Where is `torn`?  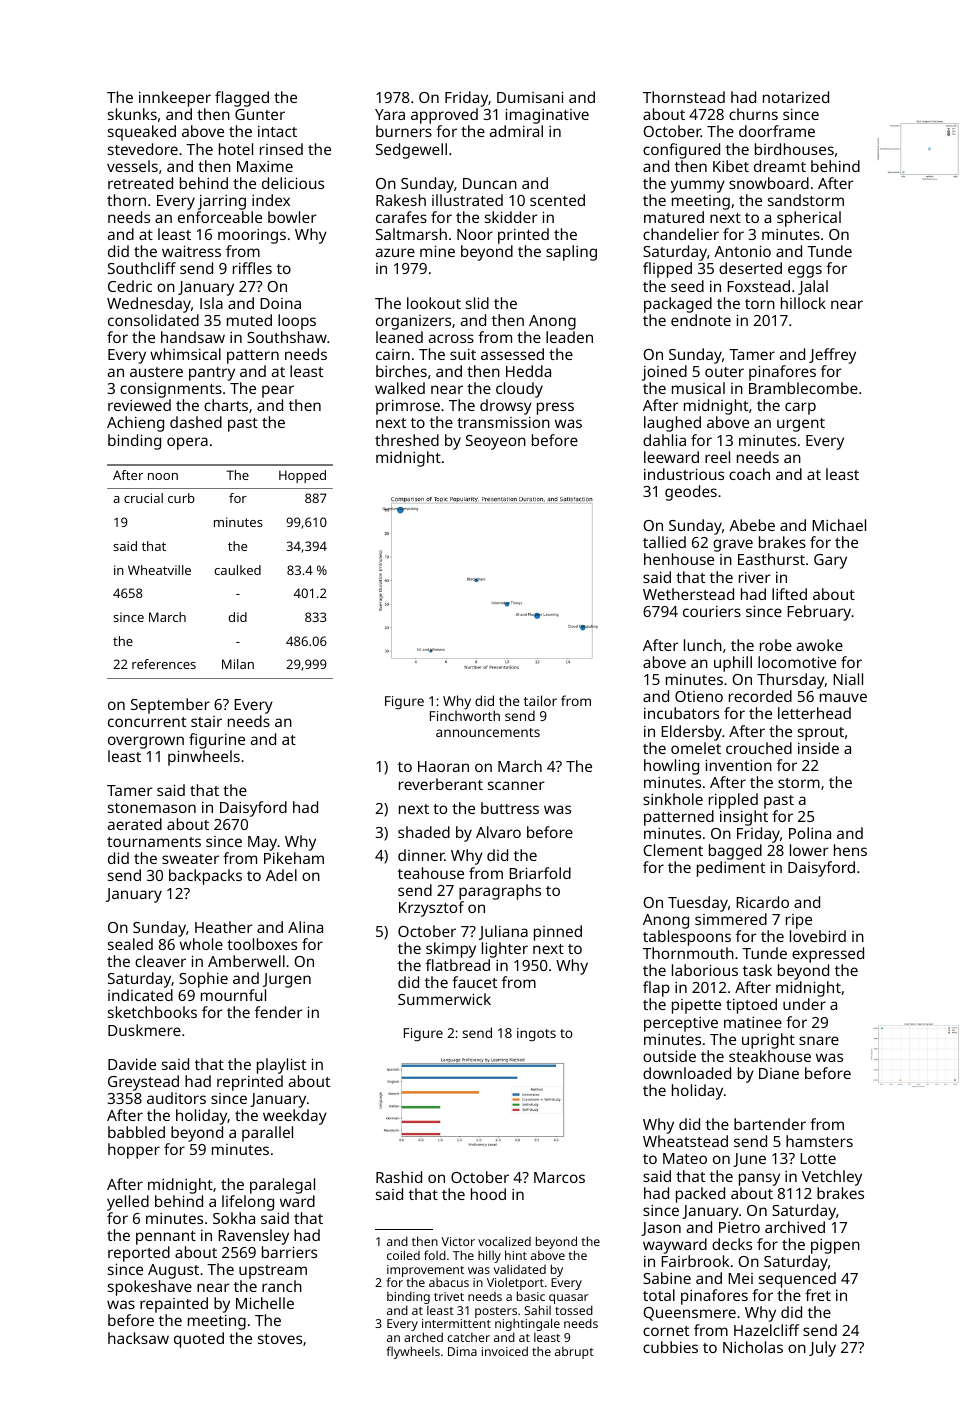 torn is located at coordinates (760, 304).
